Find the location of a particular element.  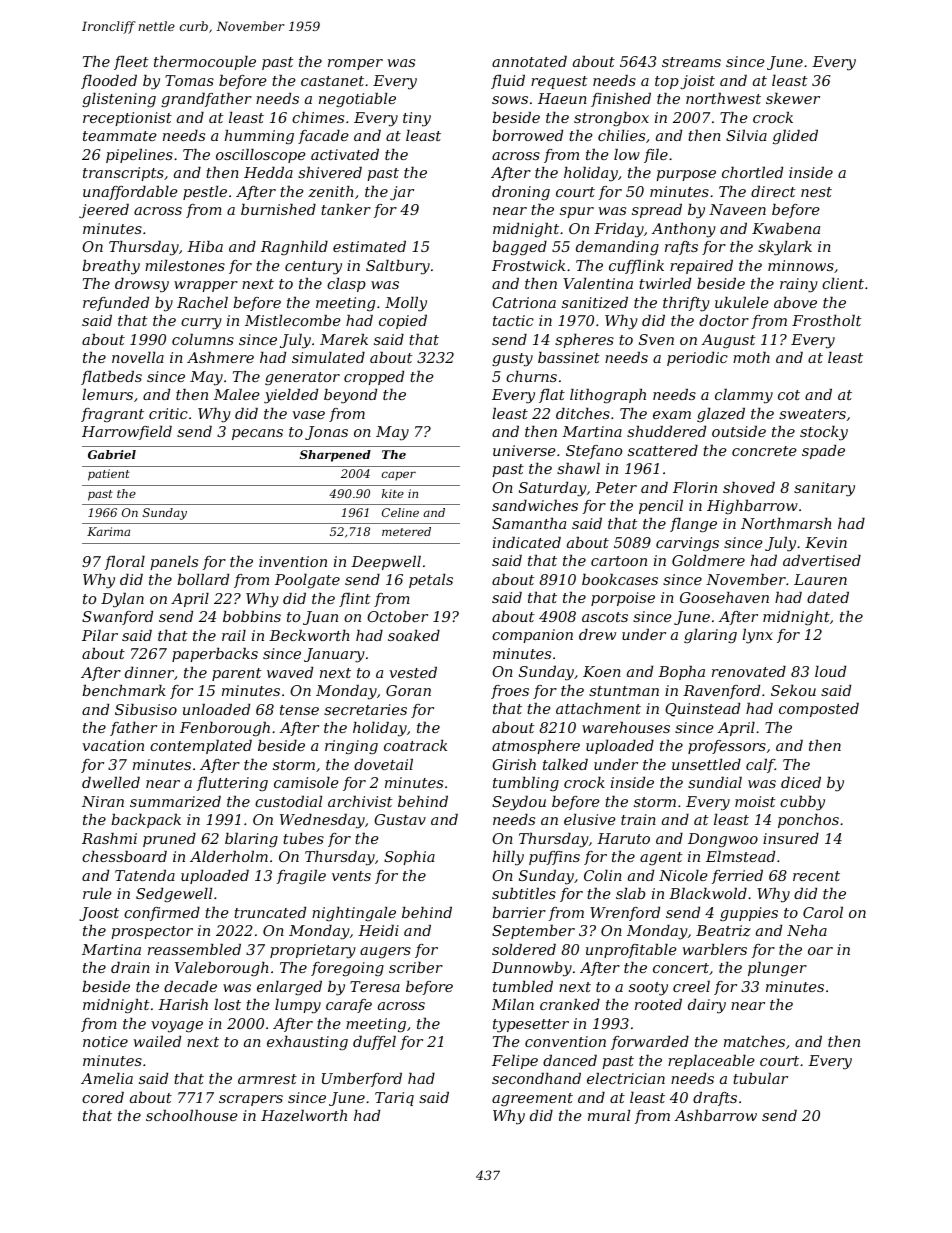

streams is located at coordinates (691, 62).
